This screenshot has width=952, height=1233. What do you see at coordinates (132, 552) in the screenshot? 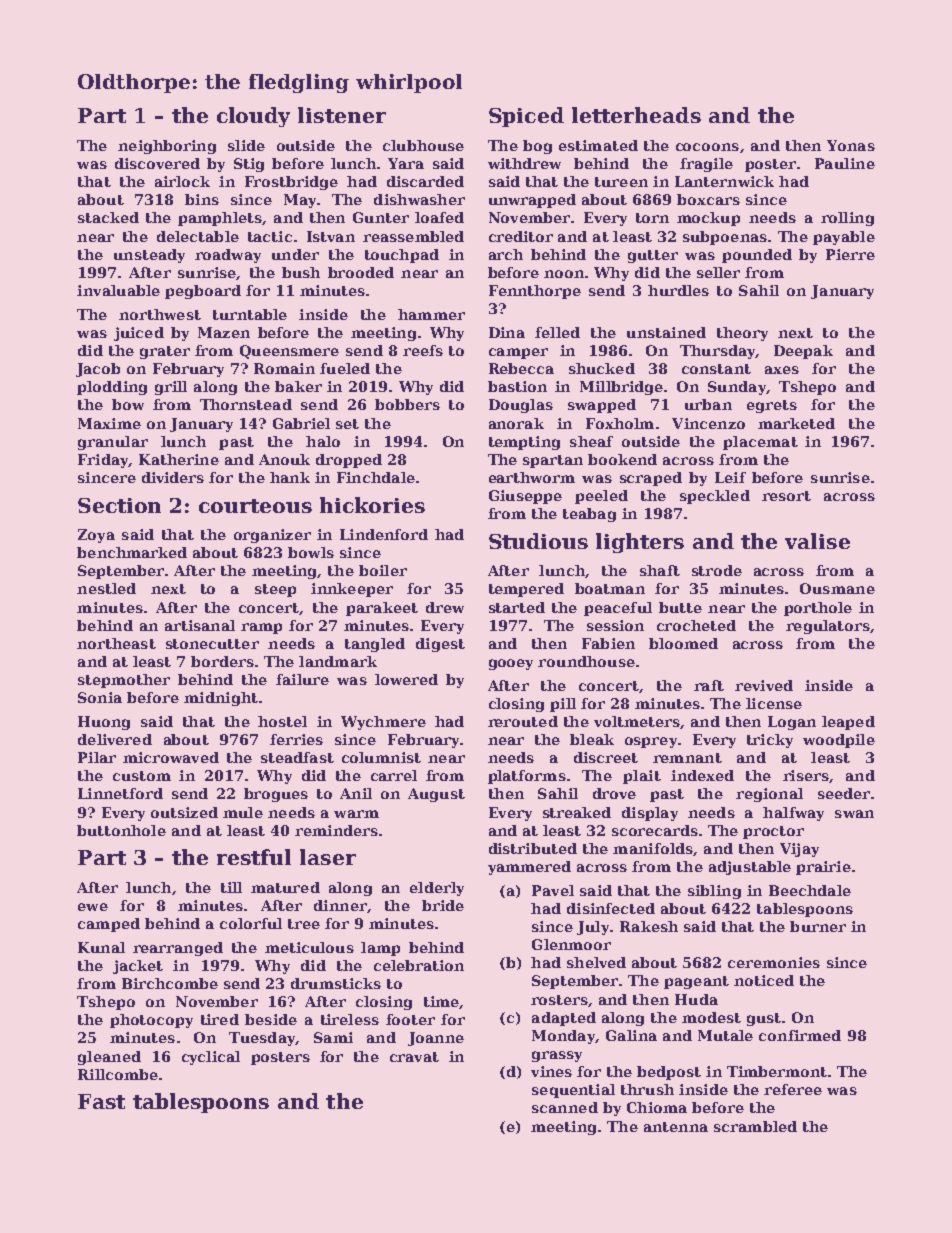
I see `benchmarked` at bounding box center [132, 552].
